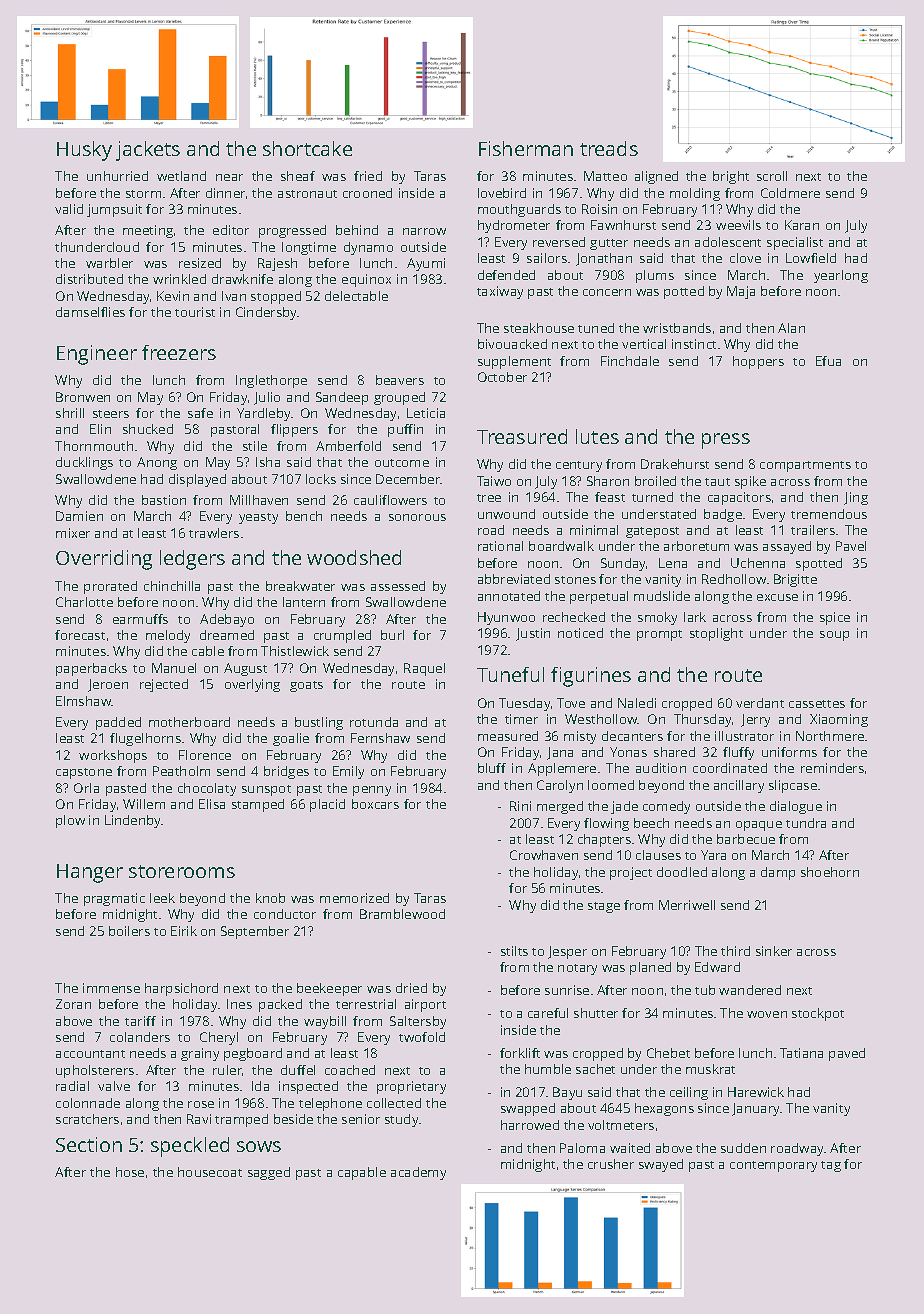 This image has height=1314, width=924. Describe the element at coordinates (661, 1165) in the image. I see `swayed` at that location.
